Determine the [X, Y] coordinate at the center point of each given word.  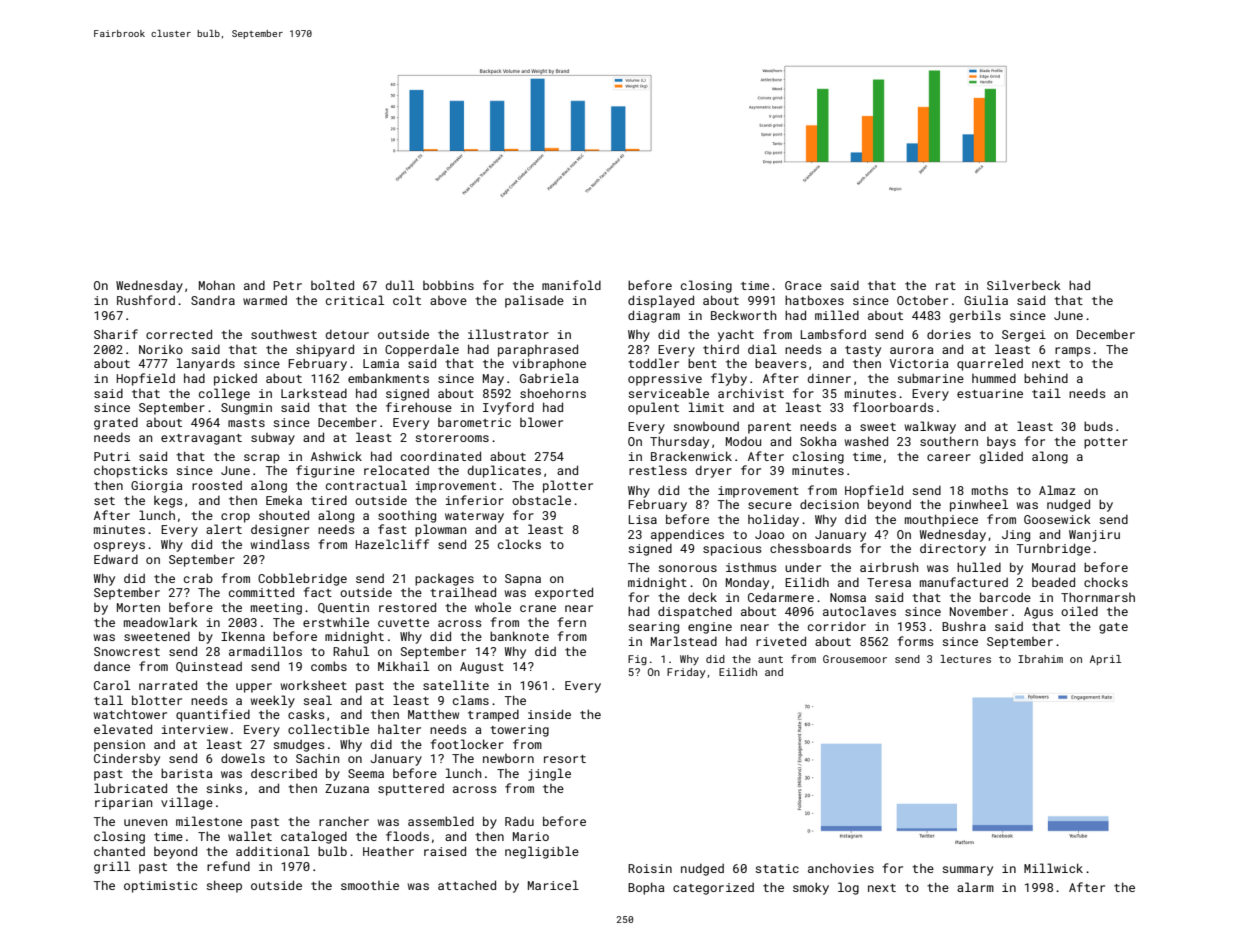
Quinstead [209, 666]
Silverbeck [1024, 285]
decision [829, 504]
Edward [116, 559]
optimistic [160, 887]
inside [549, 714]
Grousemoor [855, 659]
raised [445, 851]
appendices [687, 535]
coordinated [441, 456]
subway [273, 439]
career [949, 457]
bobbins [448, 285]
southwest [284, 334]
